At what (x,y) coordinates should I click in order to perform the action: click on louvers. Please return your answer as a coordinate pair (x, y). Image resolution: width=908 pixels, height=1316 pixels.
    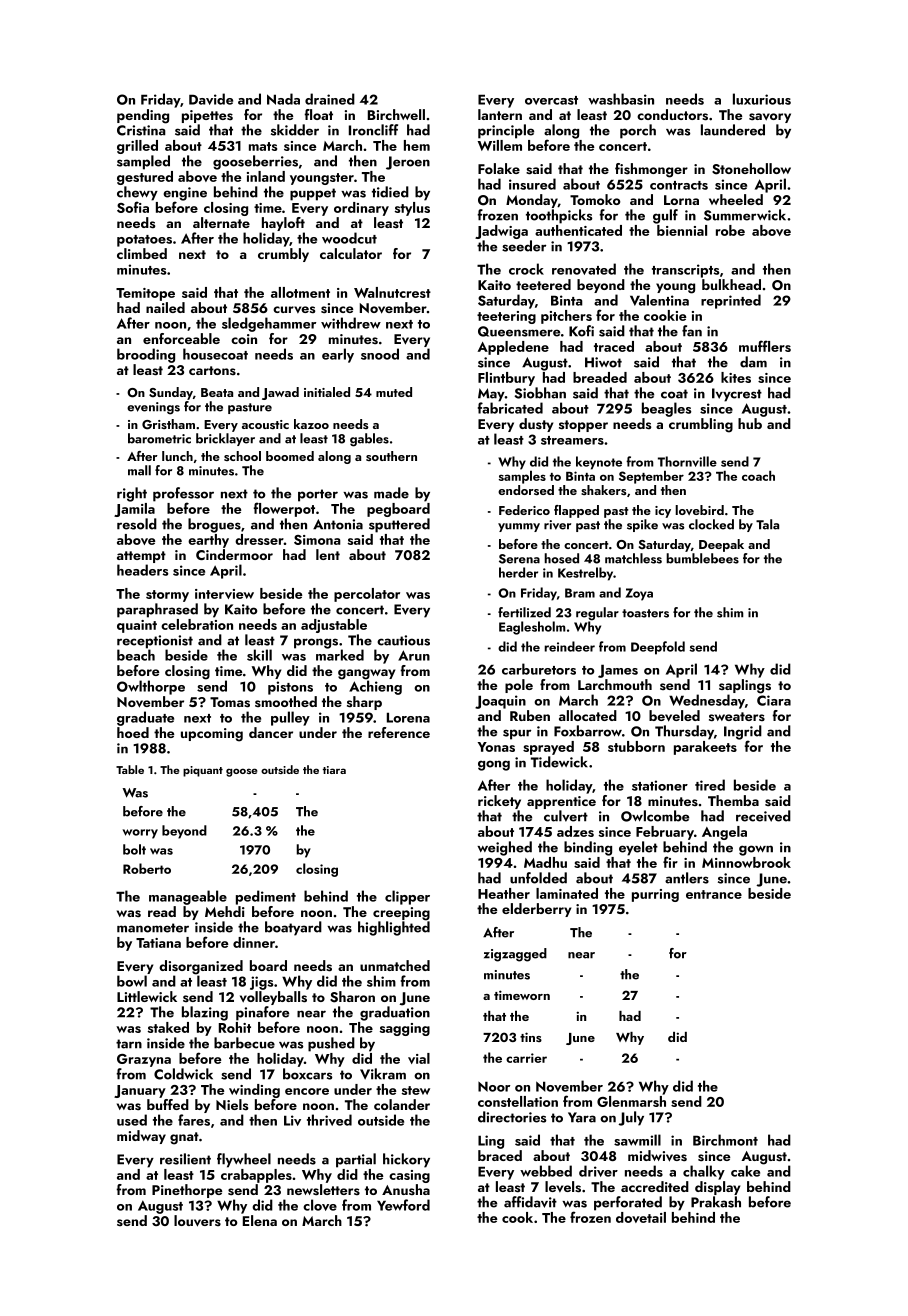
    Looking at the image, I should click on (197, 1221).
